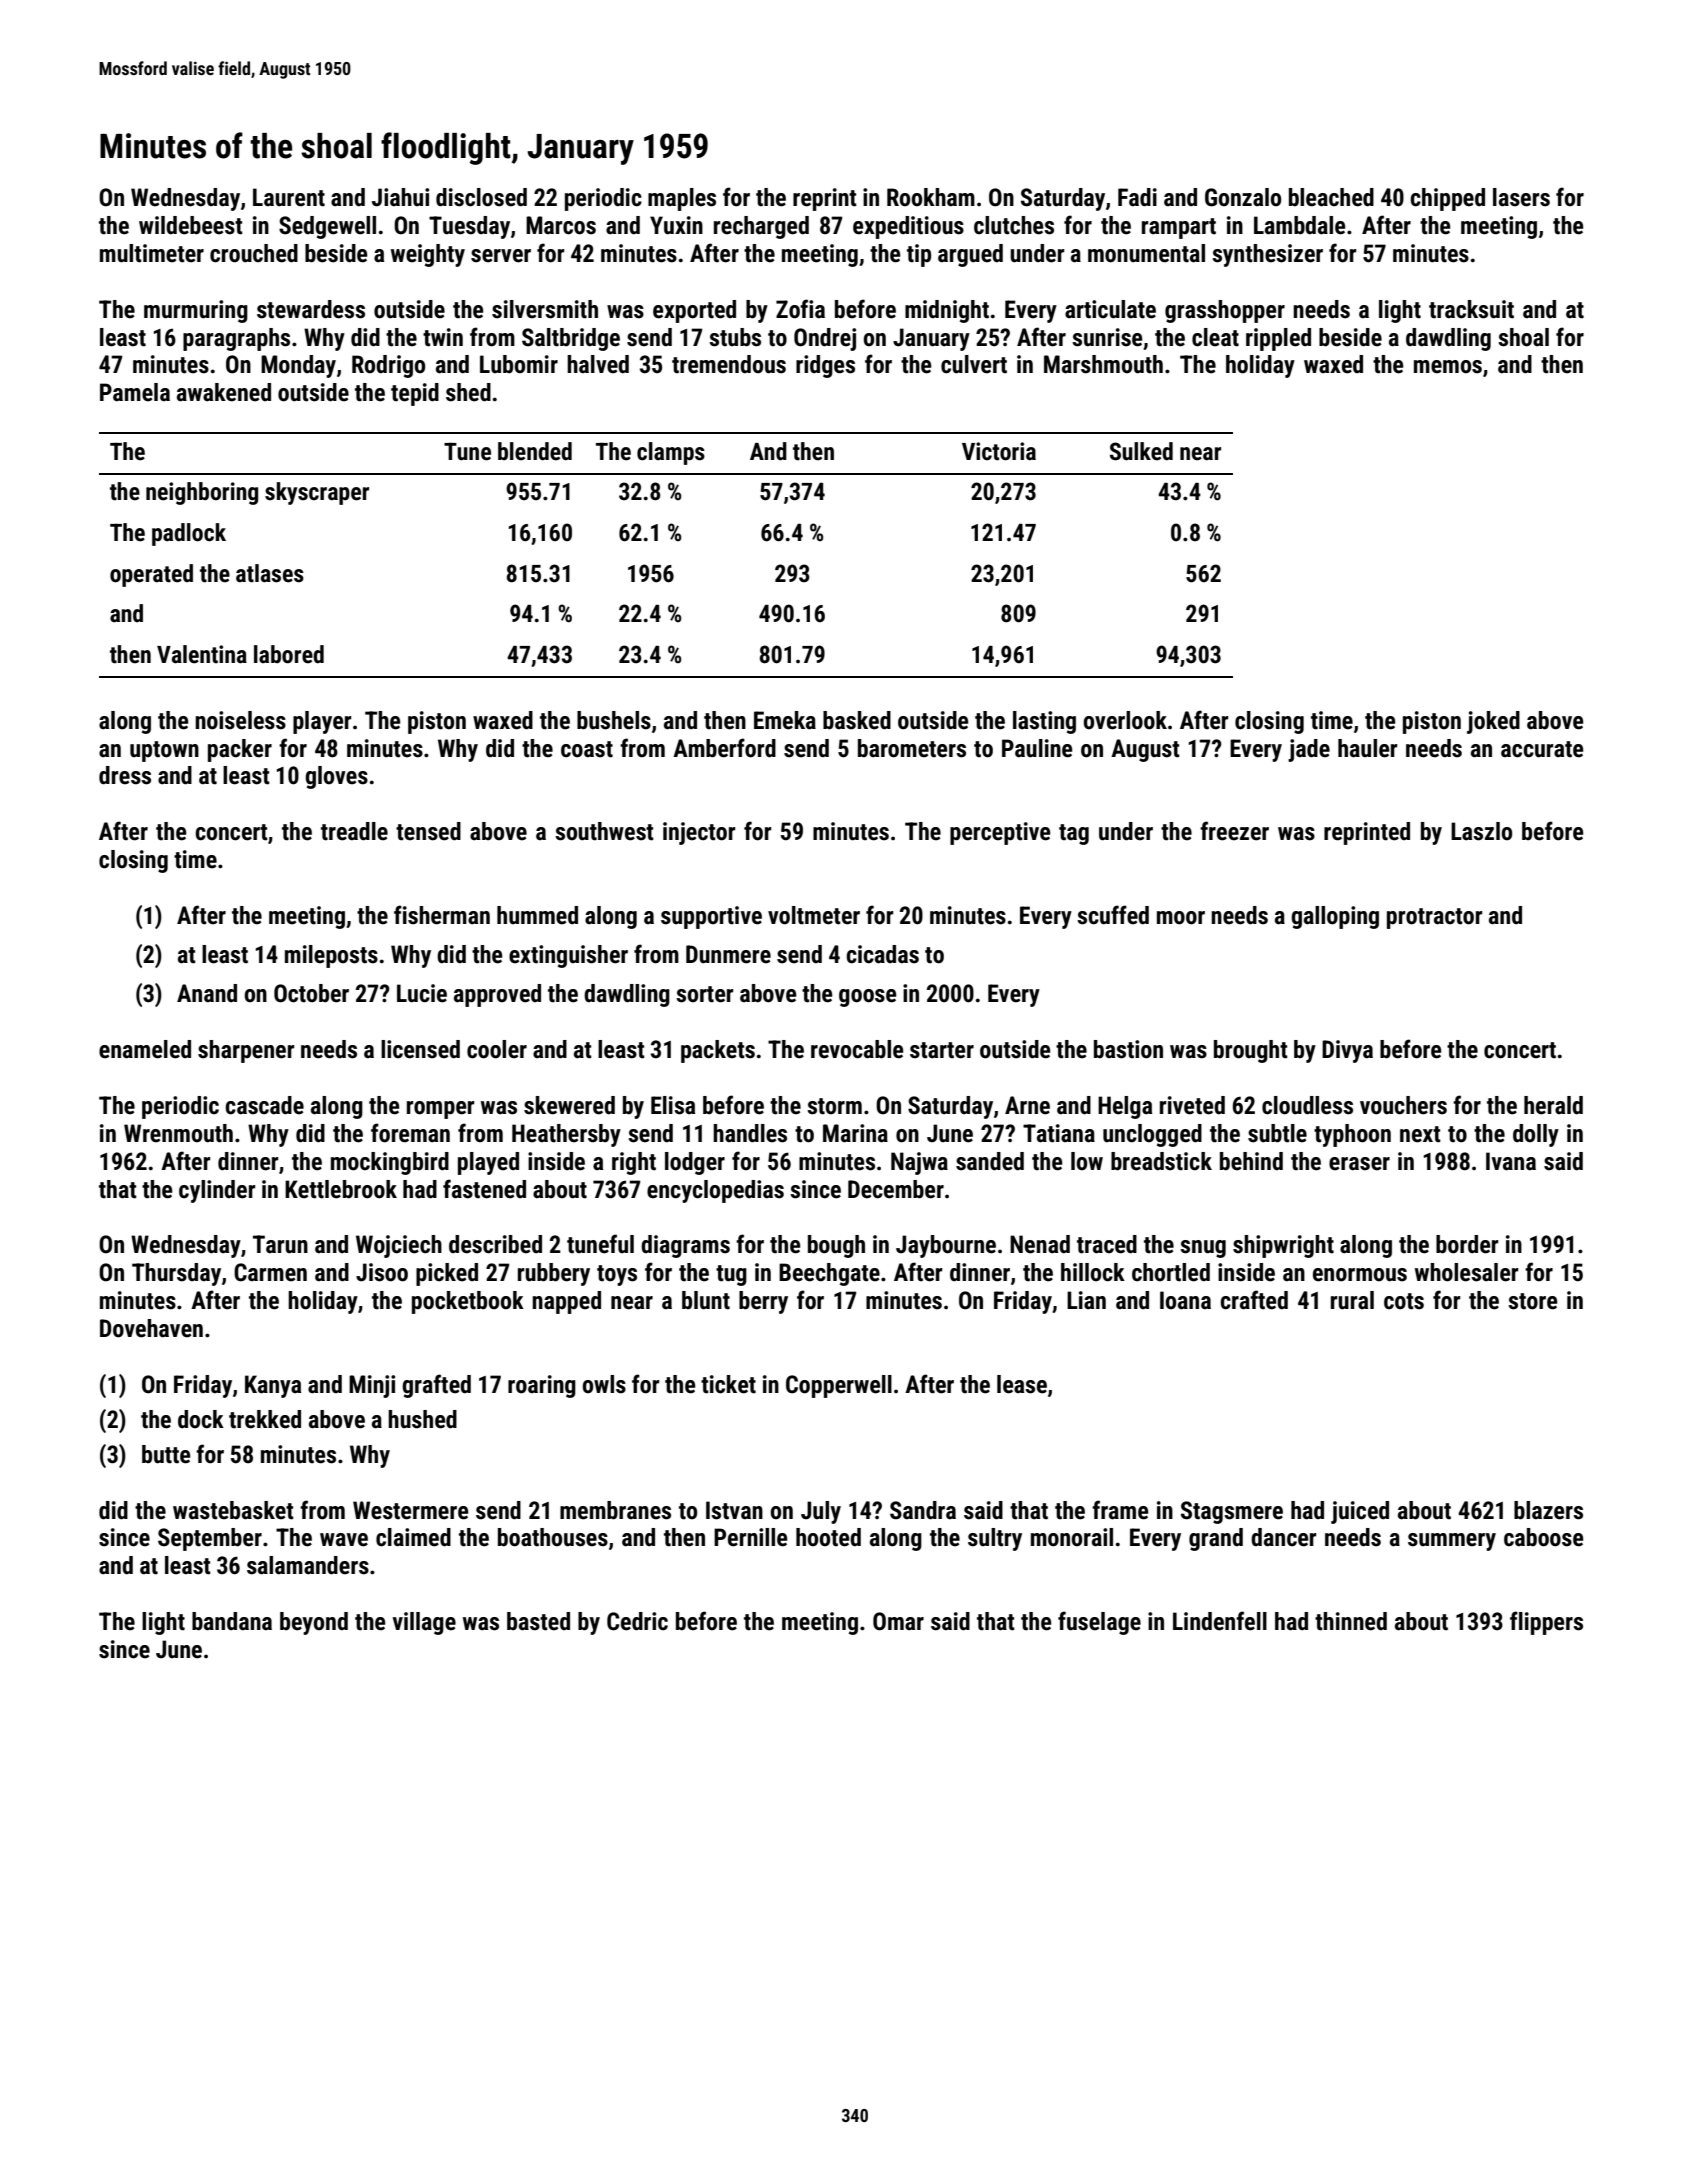 The width and height of the document is (1683, 2178). Describe the element at coordinates (724, 748) in the document. I see `Amberford` at that location.
